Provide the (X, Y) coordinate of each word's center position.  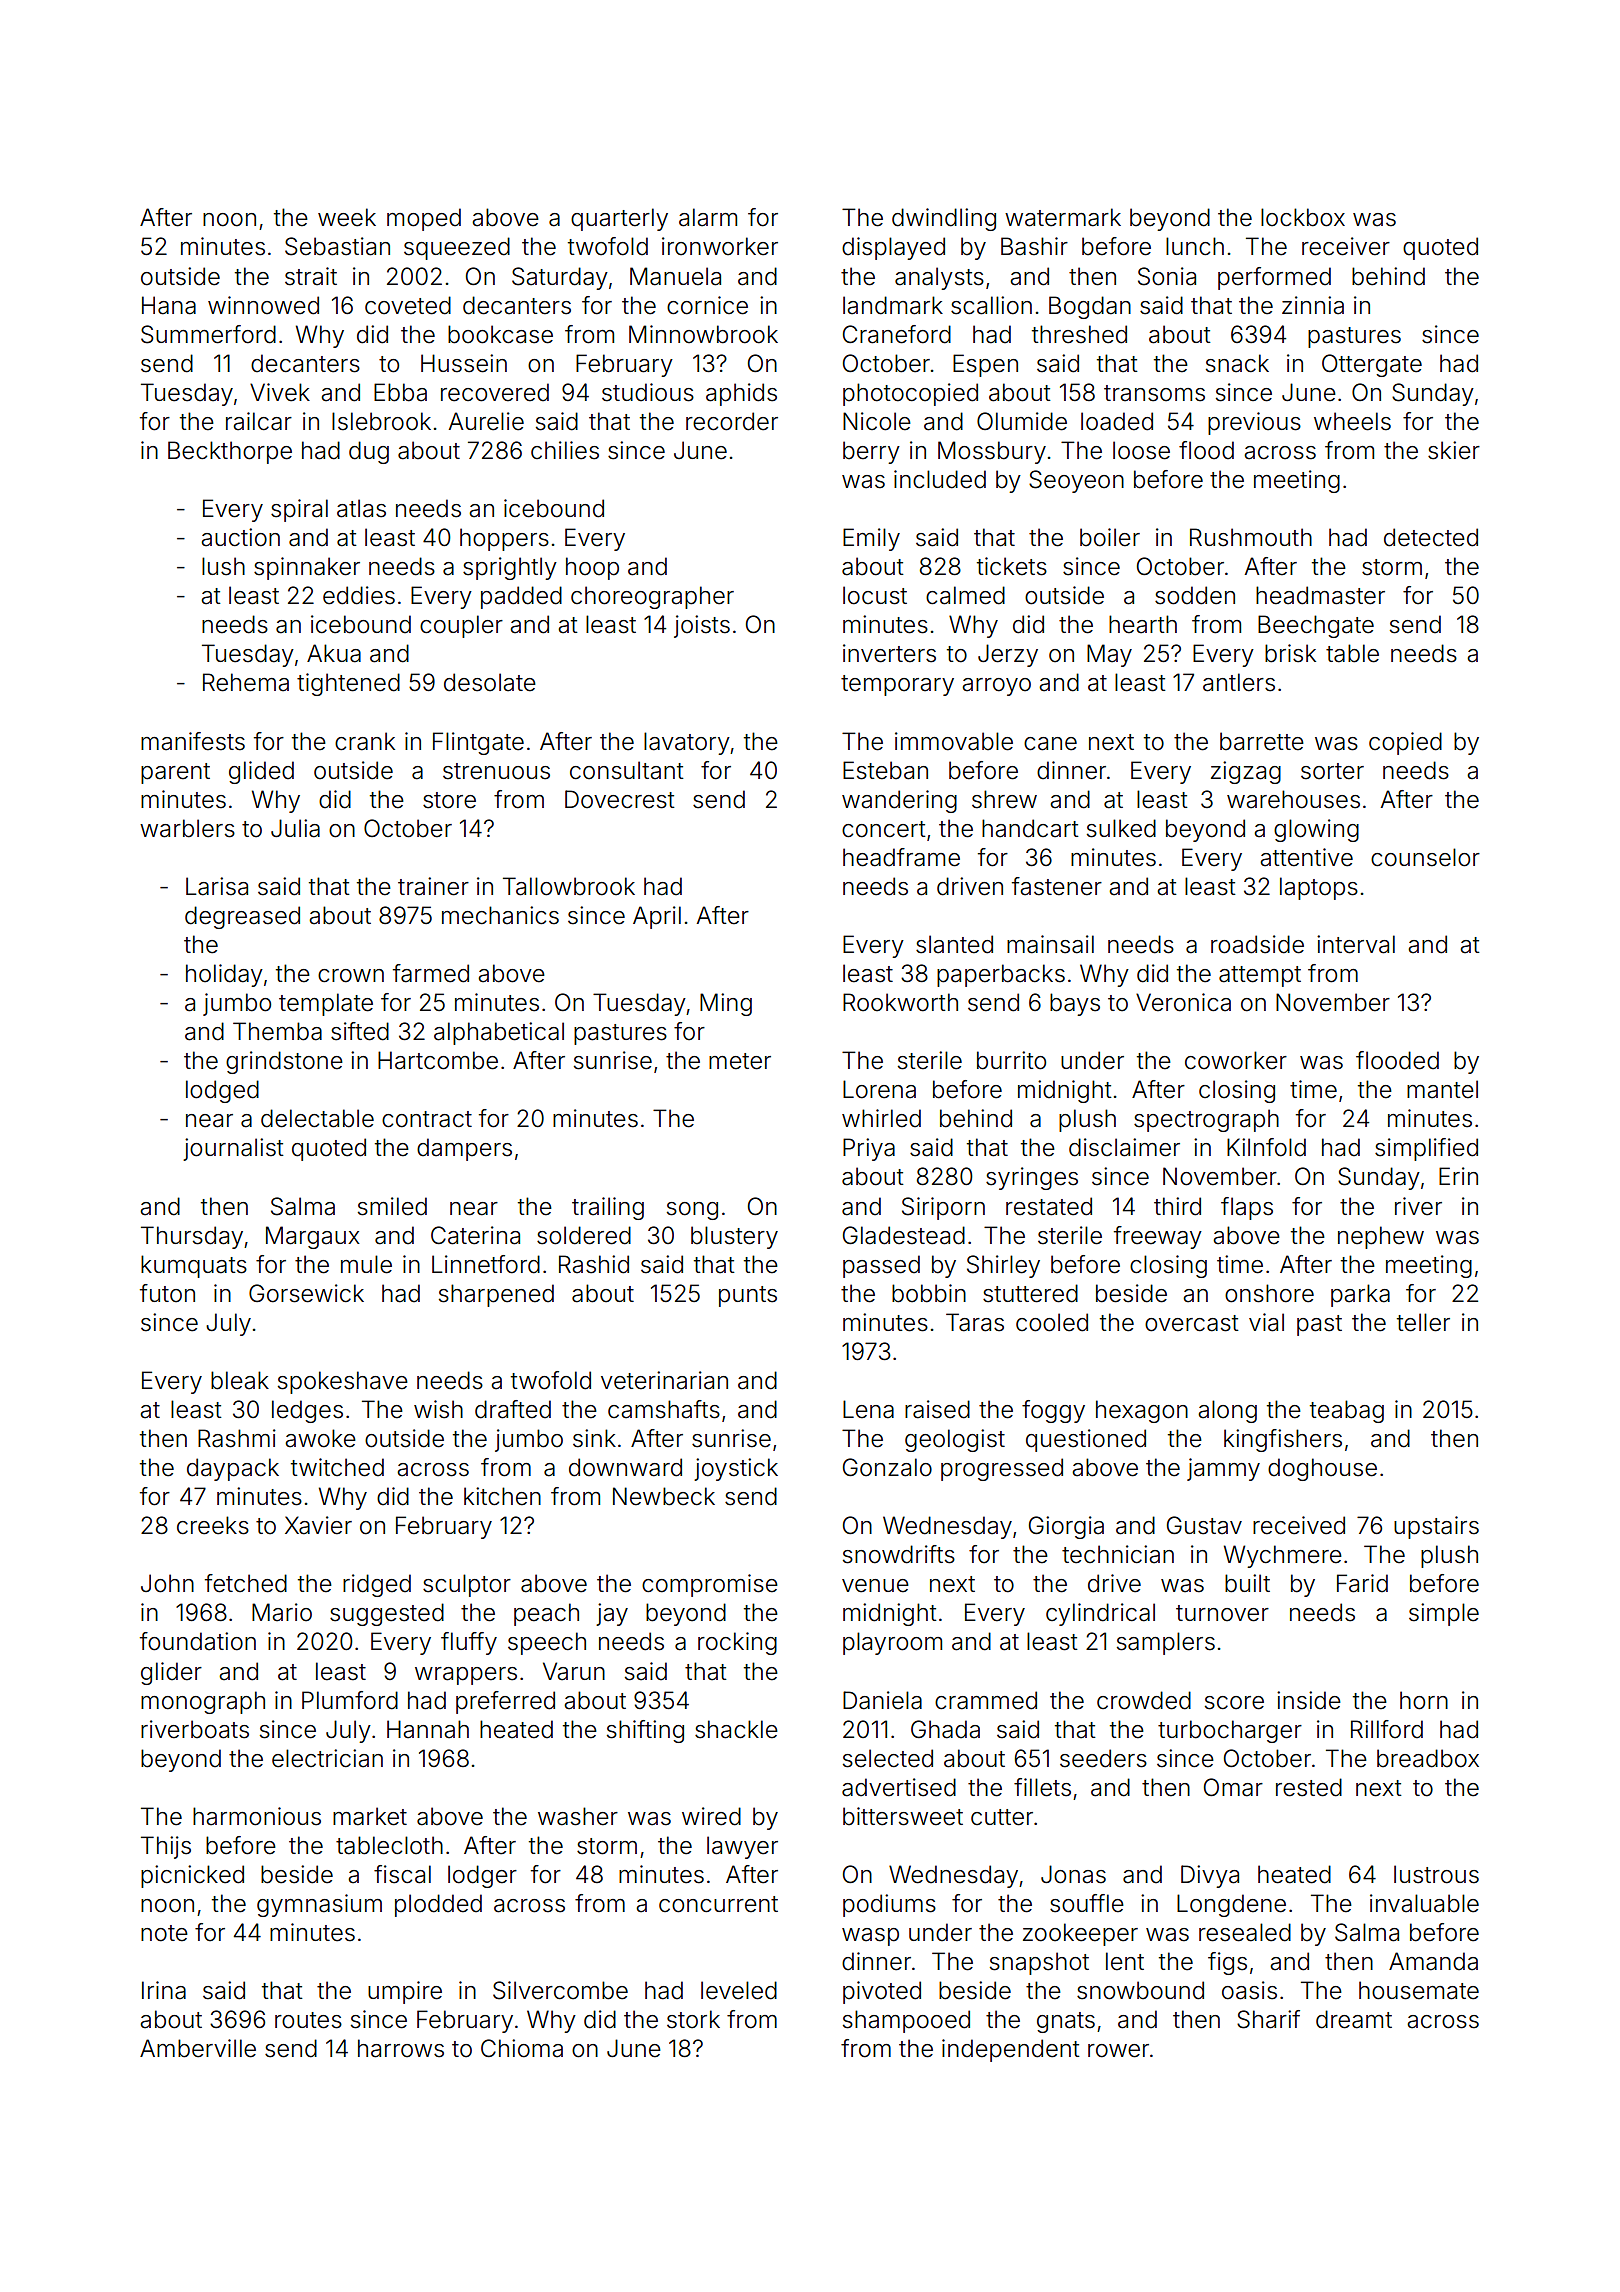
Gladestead (904, 1235)
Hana (169, 305)
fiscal (402, 1874)
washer (578, 1816)
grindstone (284, 1062)
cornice (707, 305)
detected (1431, 537)
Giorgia (1066, 1527)
